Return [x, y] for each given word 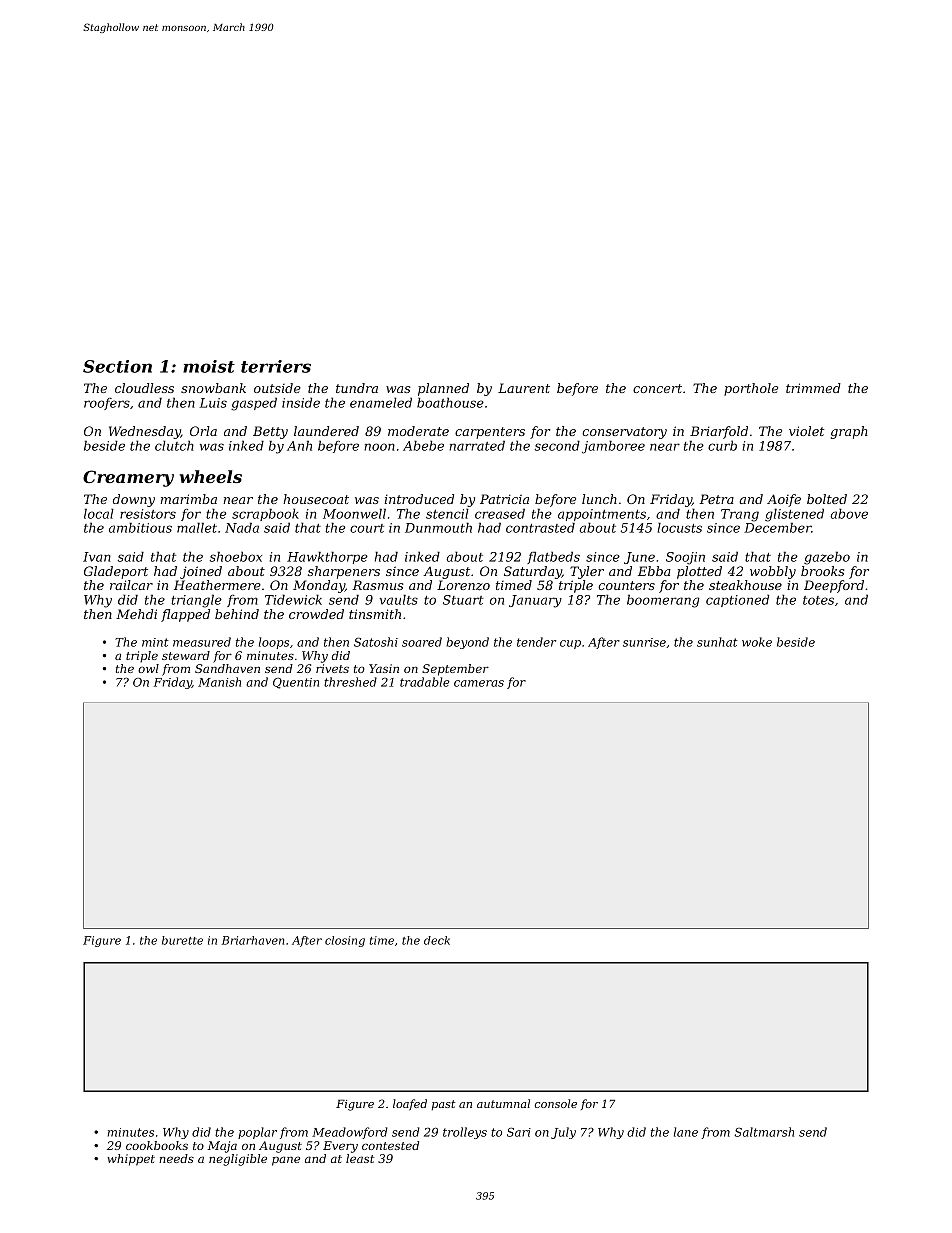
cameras [479, 683]
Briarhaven [252, 940]
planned [443, 389]
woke [757, 642]
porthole [751, 389]
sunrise [644, 642]
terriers [276, 366]
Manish [219, 682]
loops [274, 643]
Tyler [587, 572]
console [556, 1103]
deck [437, 940]
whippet [131, 1160]
